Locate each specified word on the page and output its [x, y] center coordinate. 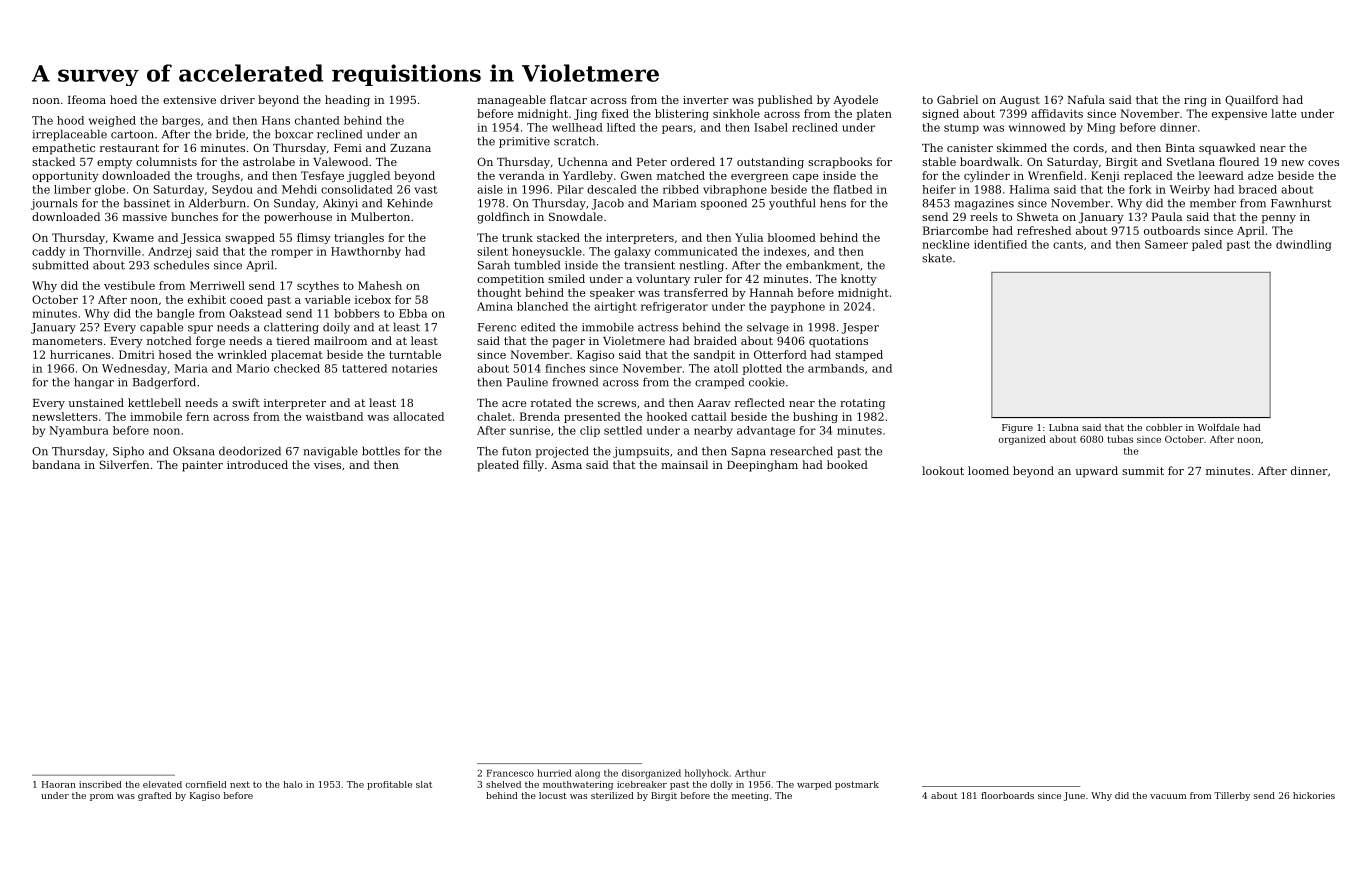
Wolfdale [1218, 427]
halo [293, 784]
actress [658, 327]
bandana [56, 464]
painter [202, 466]
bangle [175, 314]
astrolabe [269, 161]
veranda [522, 175]
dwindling [1303, 245]
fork [1140, 189]
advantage [766, 431]
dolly [721, 785]
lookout [943, 470]
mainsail [684, 464]
